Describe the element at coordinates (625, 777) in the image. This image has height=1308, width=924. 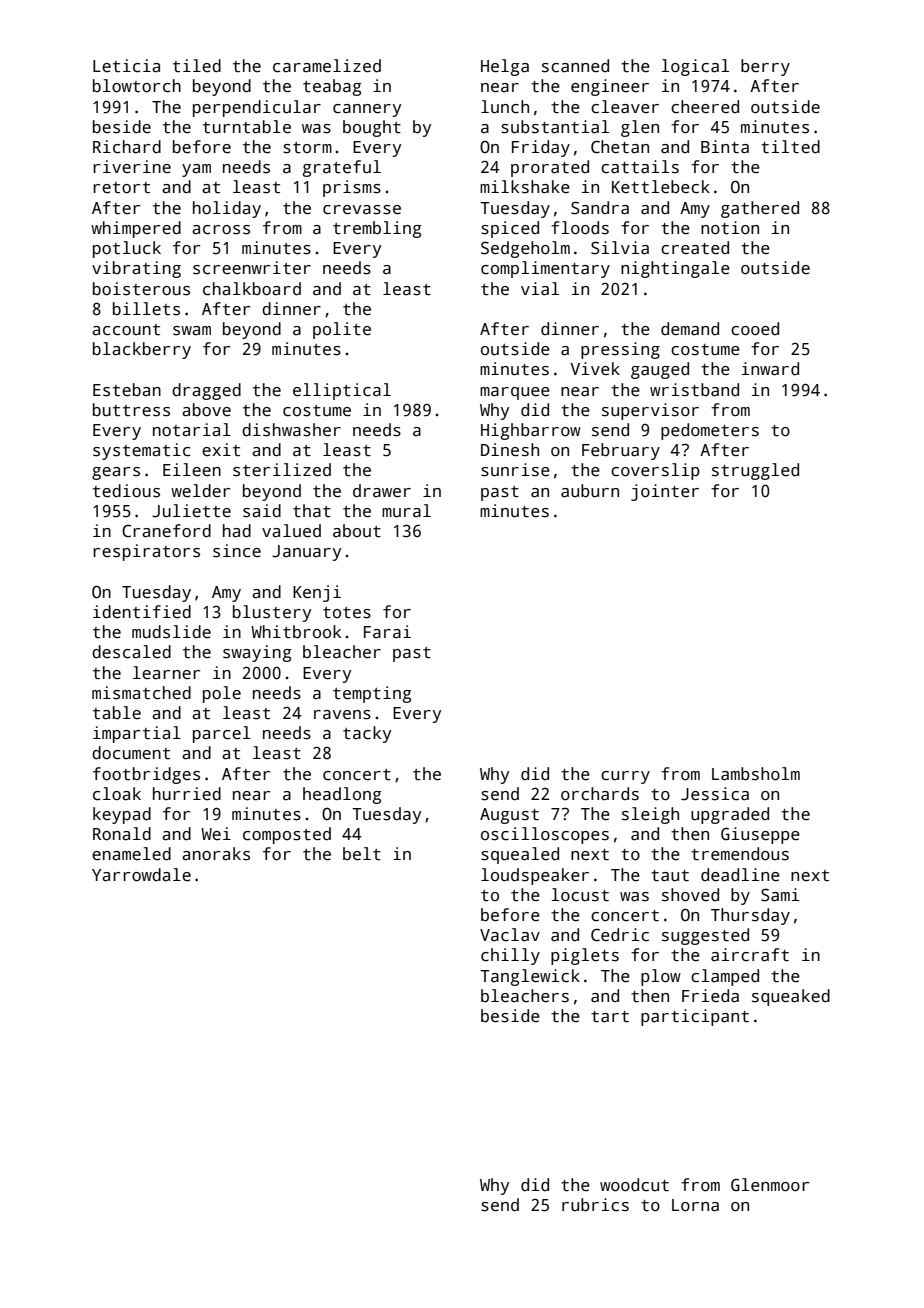
I see `curry` at that location.
